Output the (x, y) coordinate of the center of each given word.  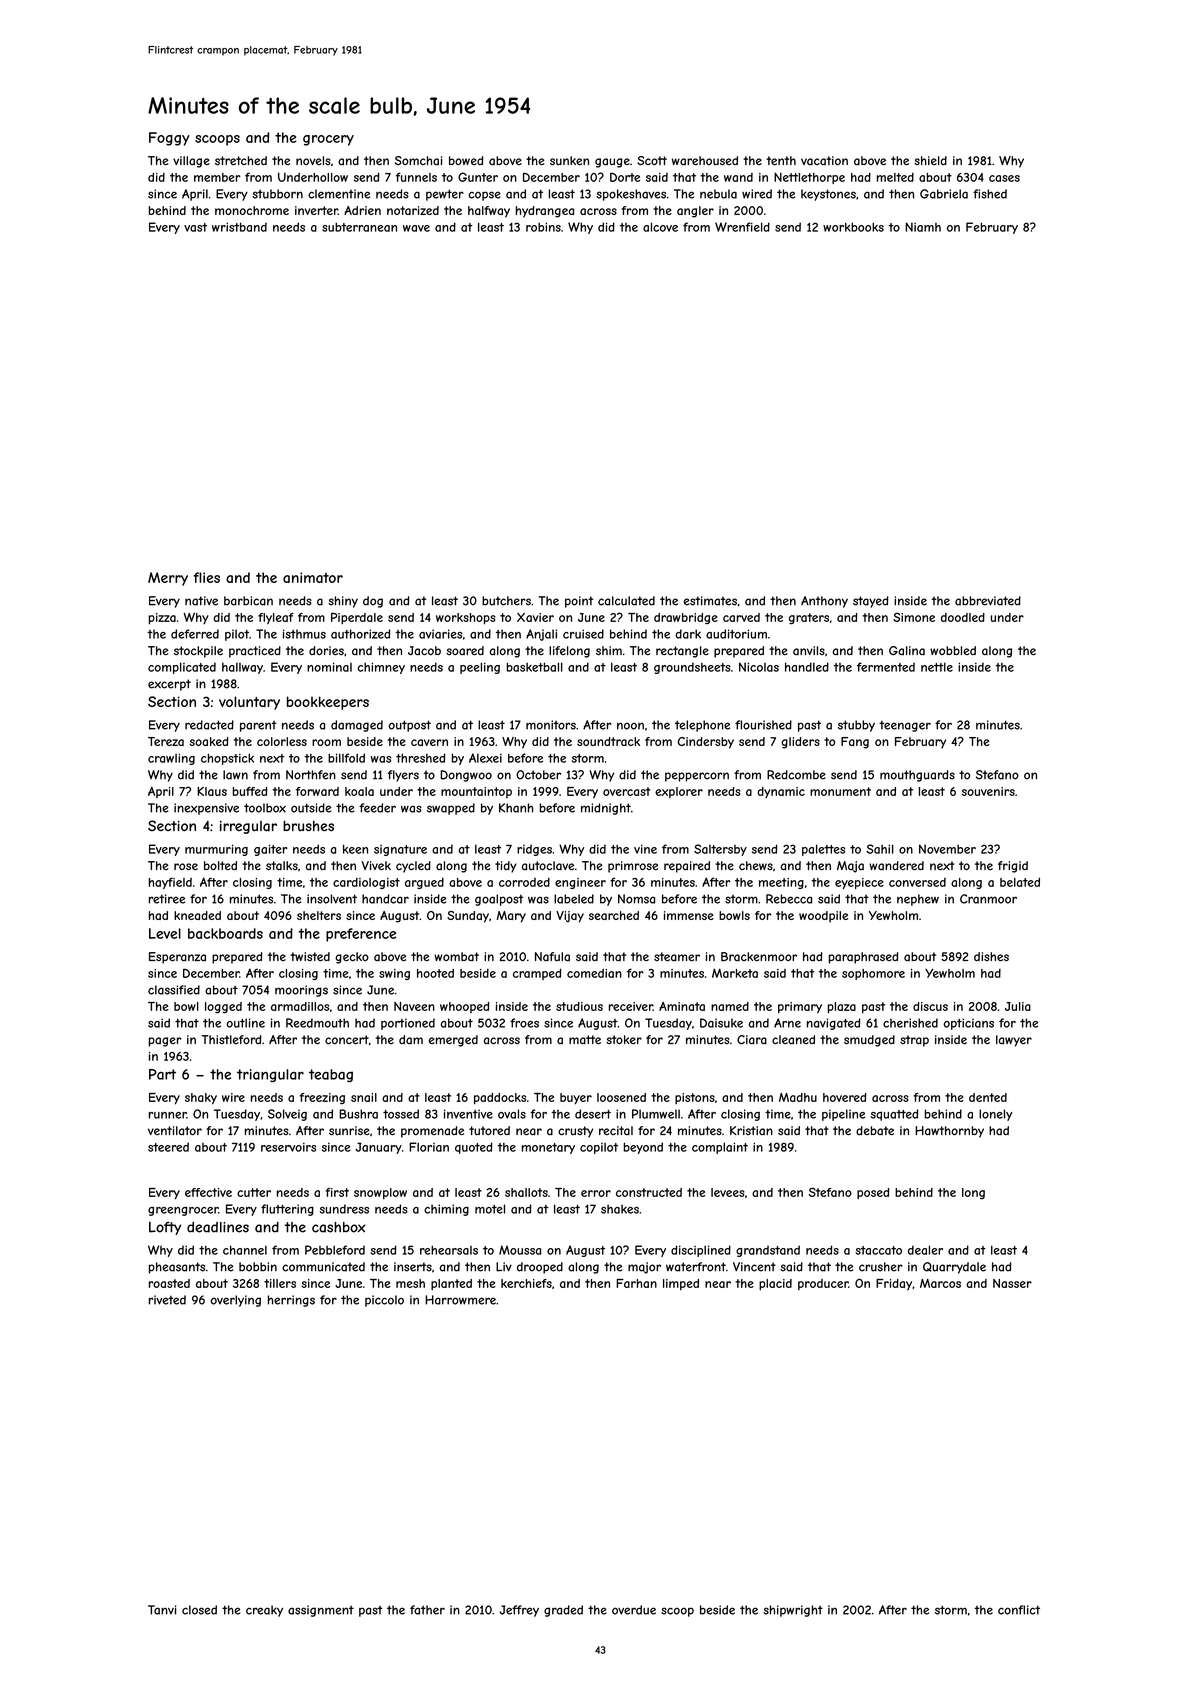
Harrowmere (460, 1300)
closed (199, 1610)
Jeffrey (519, 1611)
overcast (627, 791)
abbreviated (988, 601)
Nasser (1012, 1283)
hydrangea (545, 212)
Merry (168, 579)
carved (741, 617)
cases (1004, 178)
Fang (855, 743)
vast (195, 227)
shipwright (793, 1611)
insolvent (332, 899)
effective (208, 1192)
